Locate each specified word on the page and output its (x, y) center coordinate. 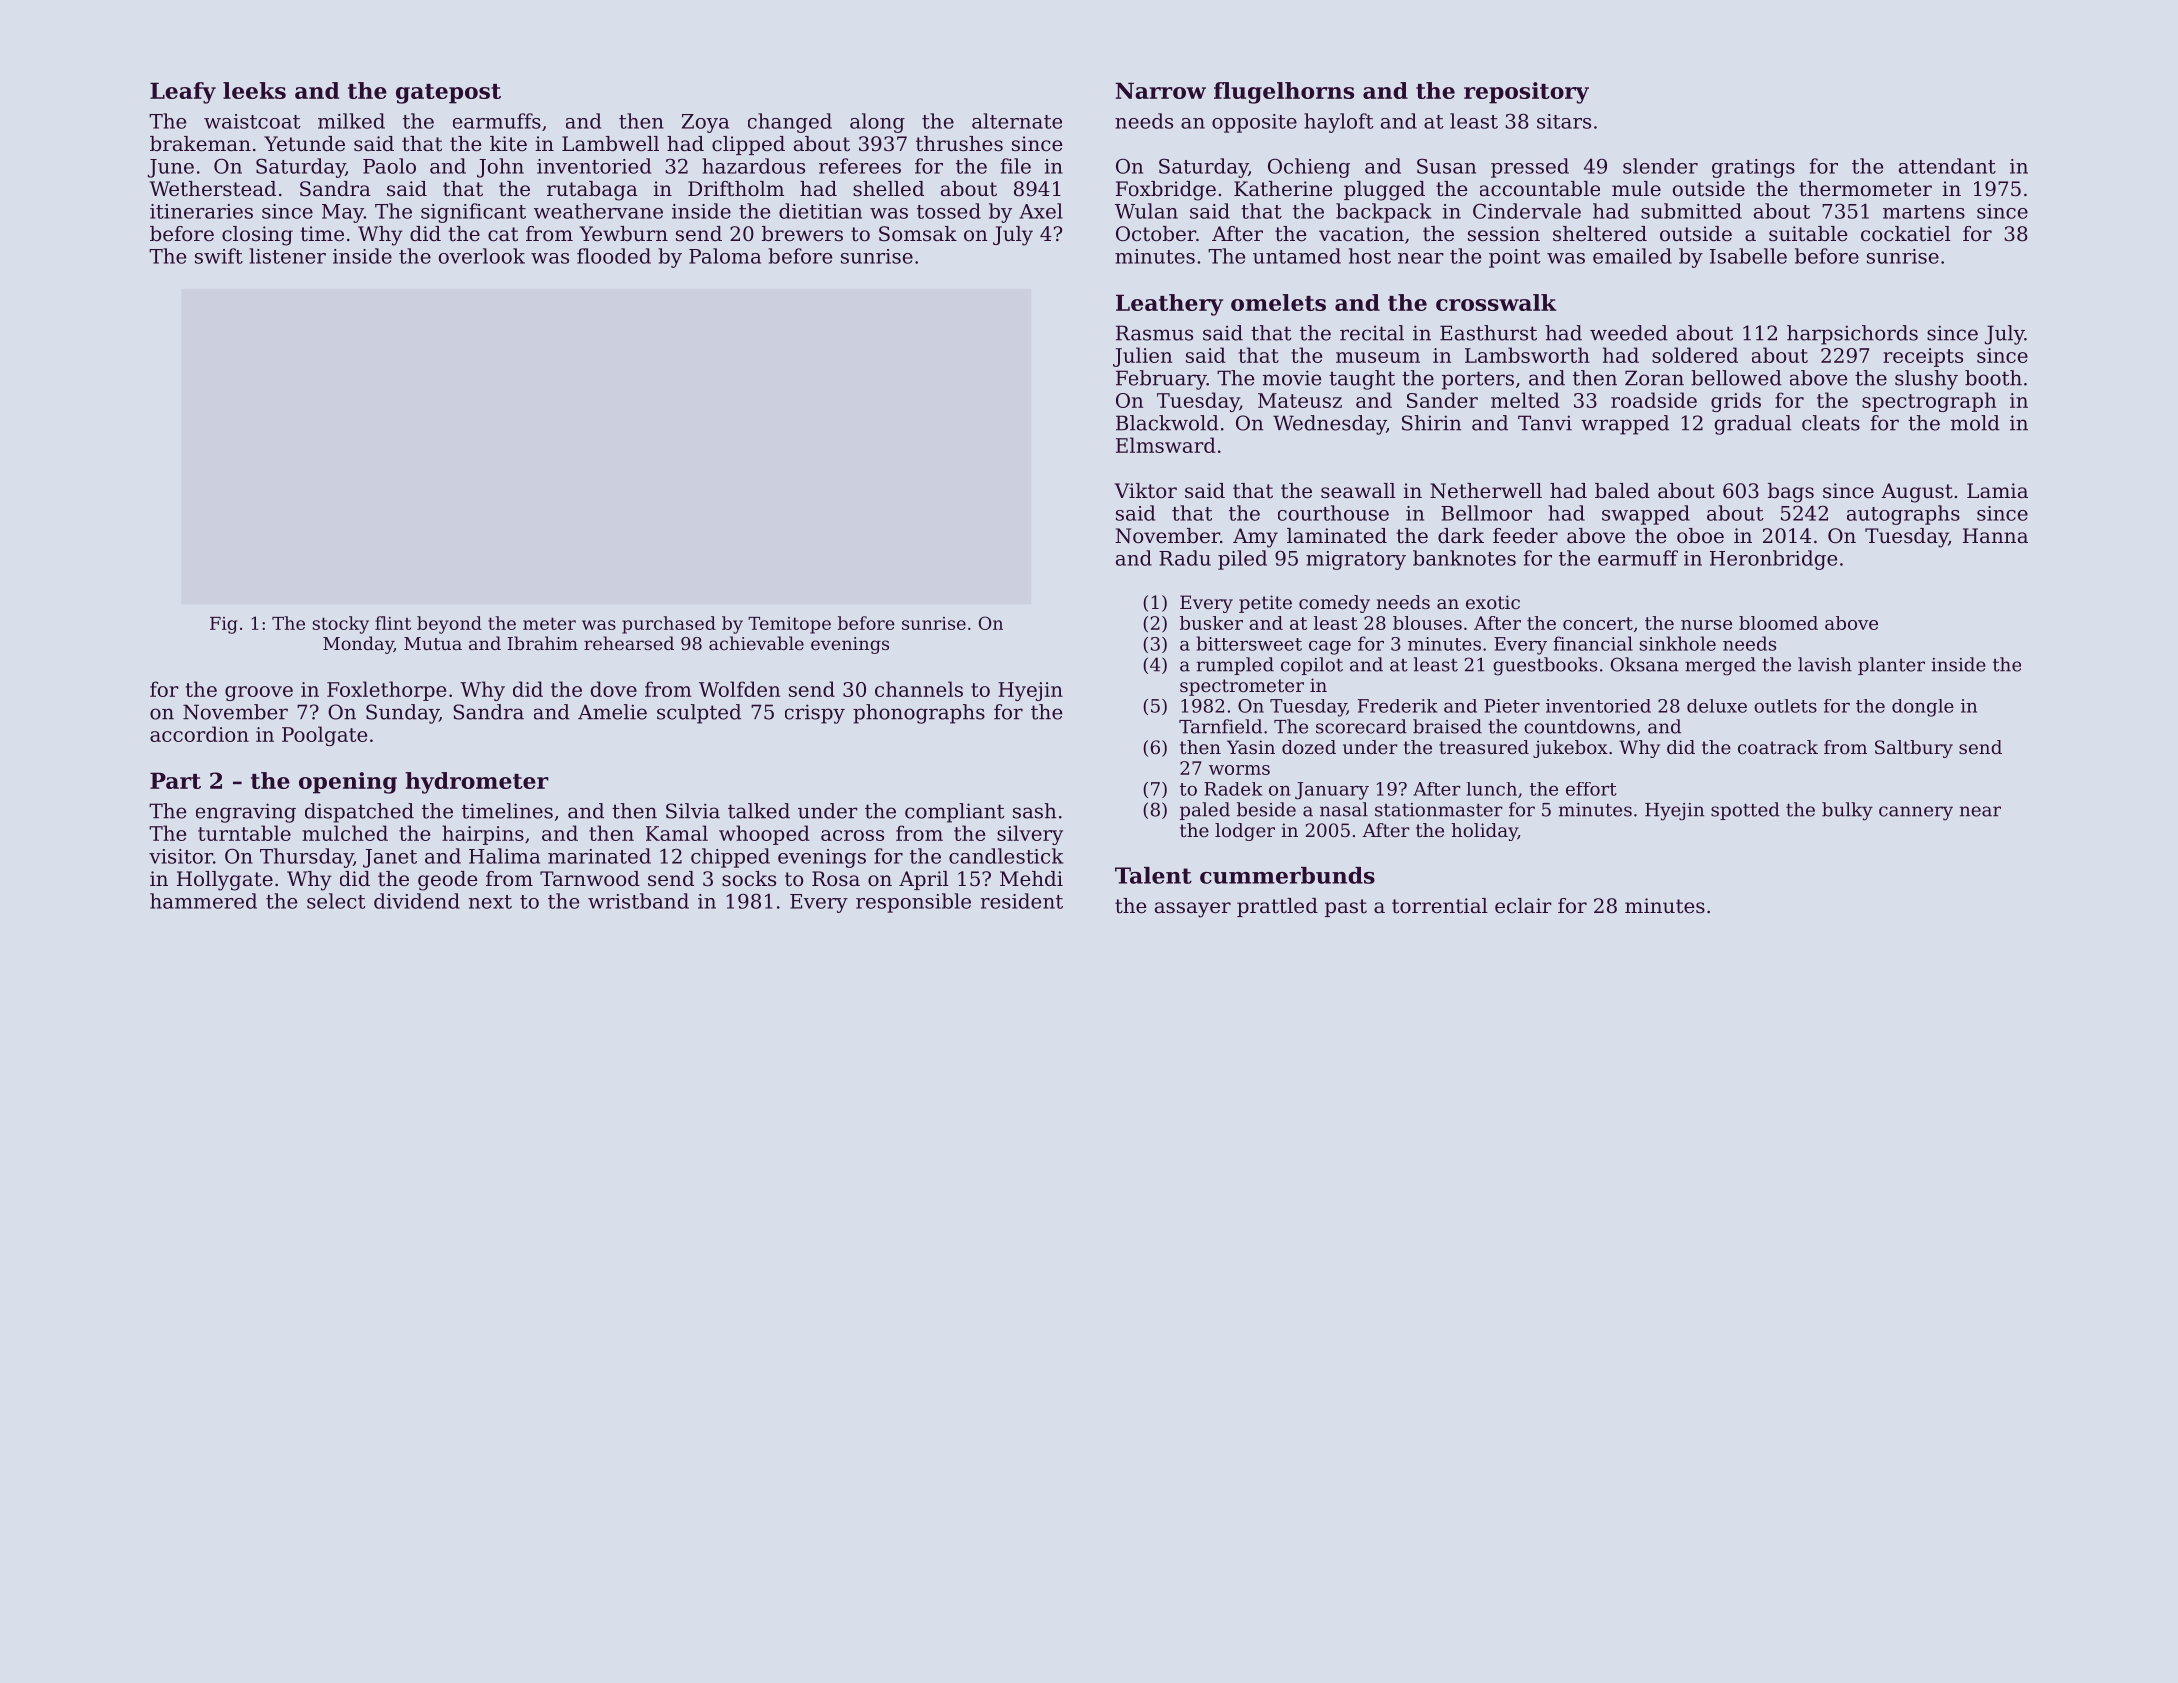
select (336, 901)
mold (1975, 423)
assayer (1193, 910)
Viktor (1146, 491)
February (1161, 380)
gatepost (448, 94)
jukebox (1570, 749)
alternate (1017, 121)
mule (1636, 189)
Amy (1255, 538)
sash (1034, 811)
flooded (614, 256)
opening (348, 783)
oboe (1700, 536)
